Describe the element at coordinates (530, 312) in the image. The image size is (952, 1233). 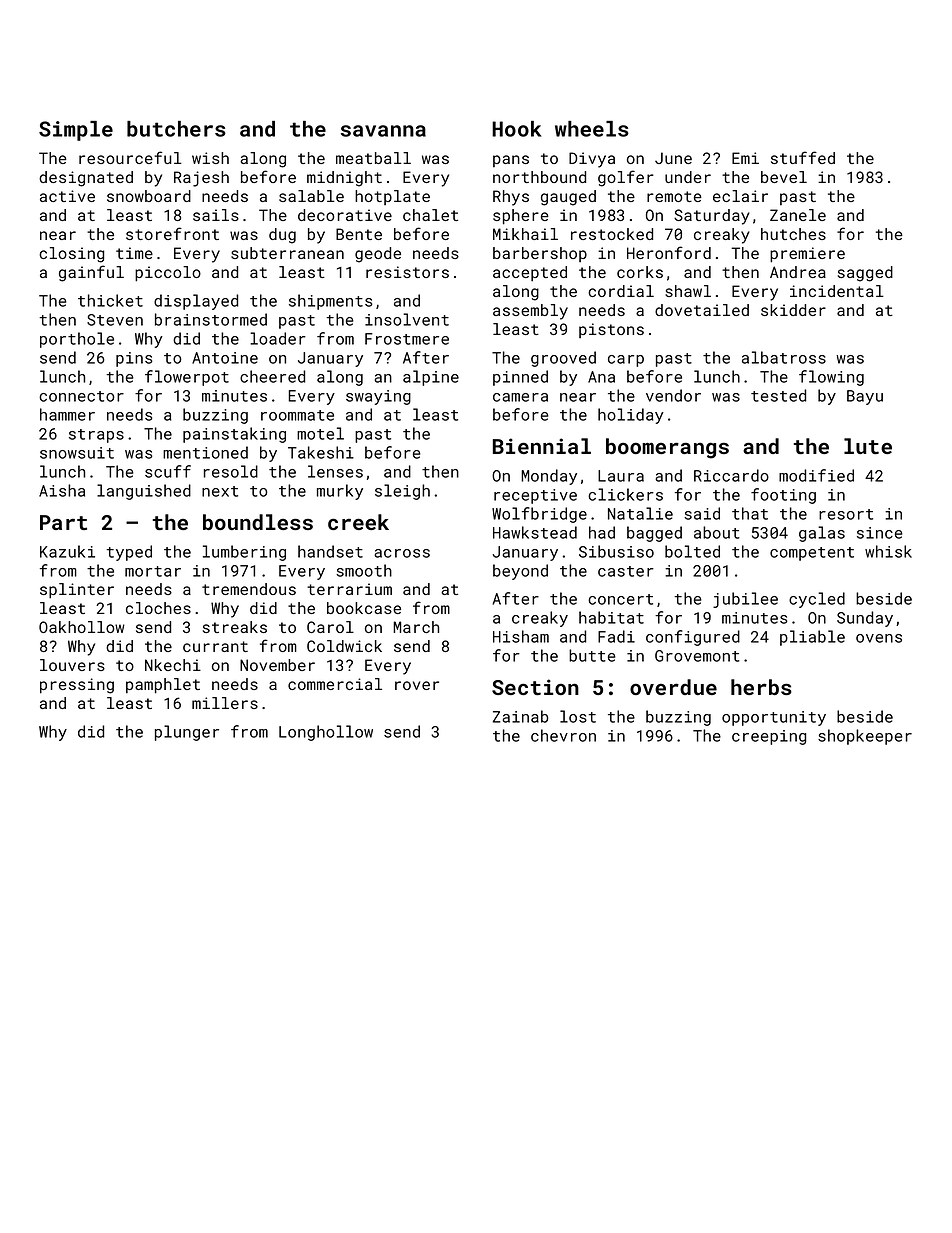
I see `assembly` at that location.
